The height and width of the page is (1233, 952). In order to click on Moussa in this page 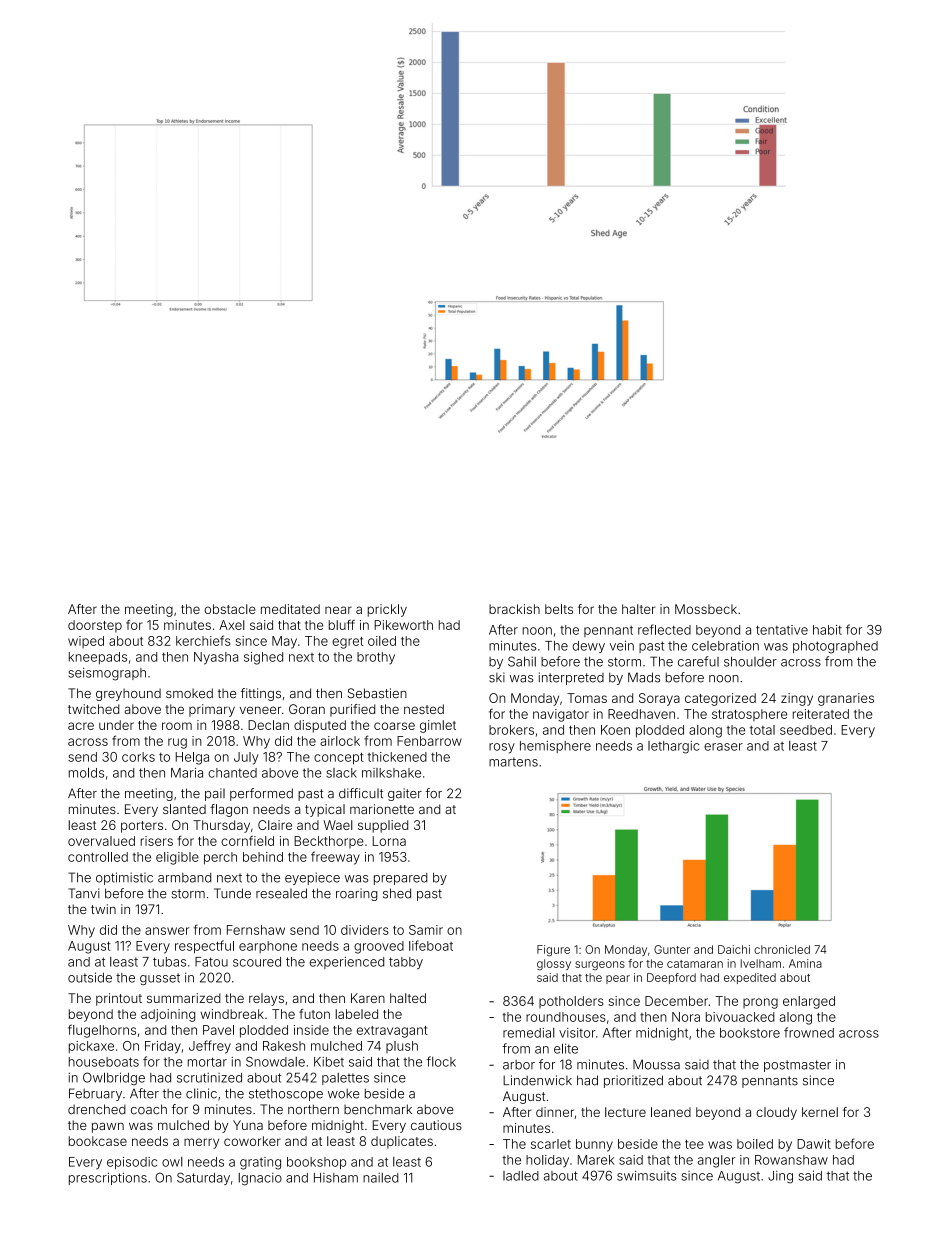, I will do `click(656, 1064)`.
